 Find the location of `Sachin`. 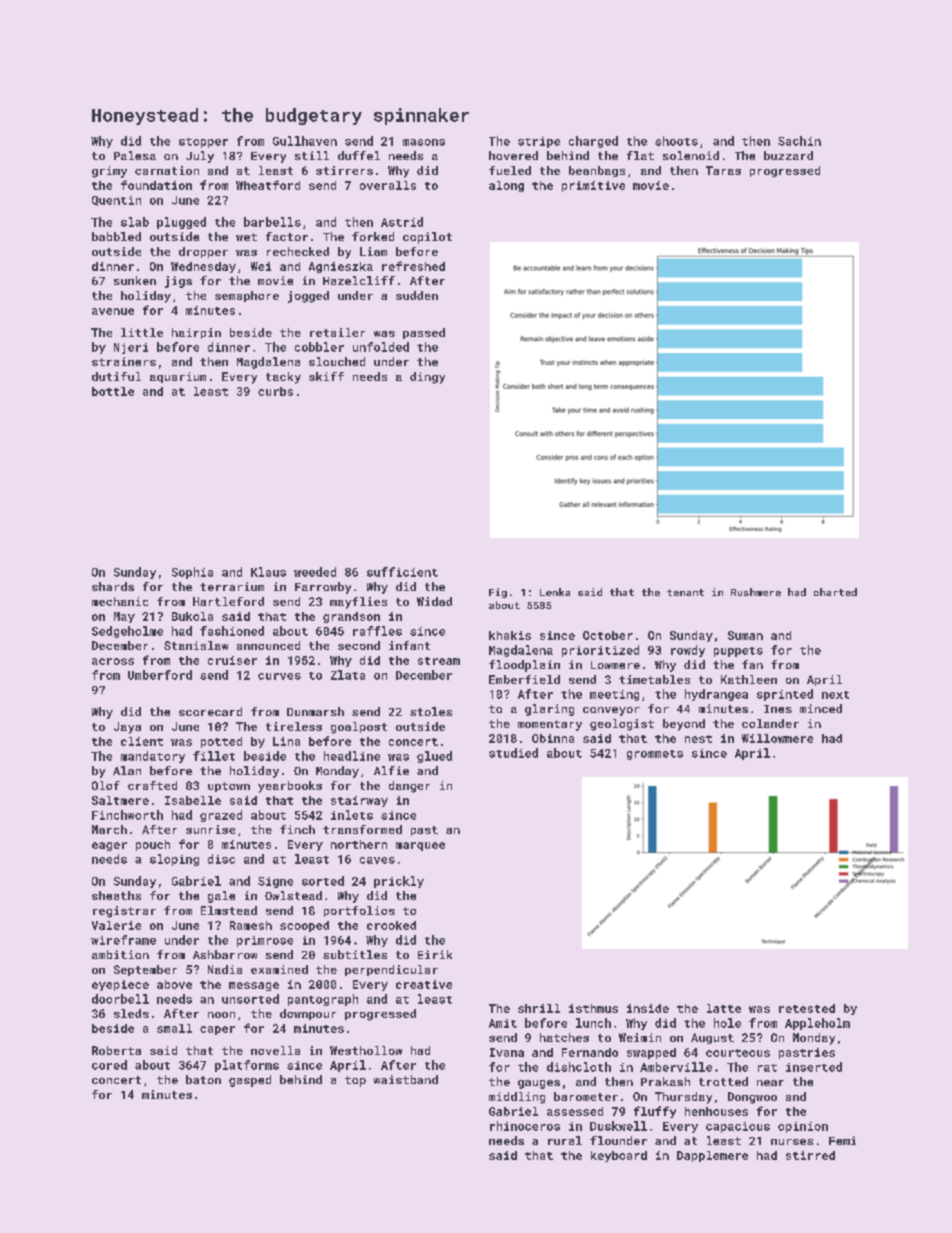

Sachin is located at coordinates (799, 141).
